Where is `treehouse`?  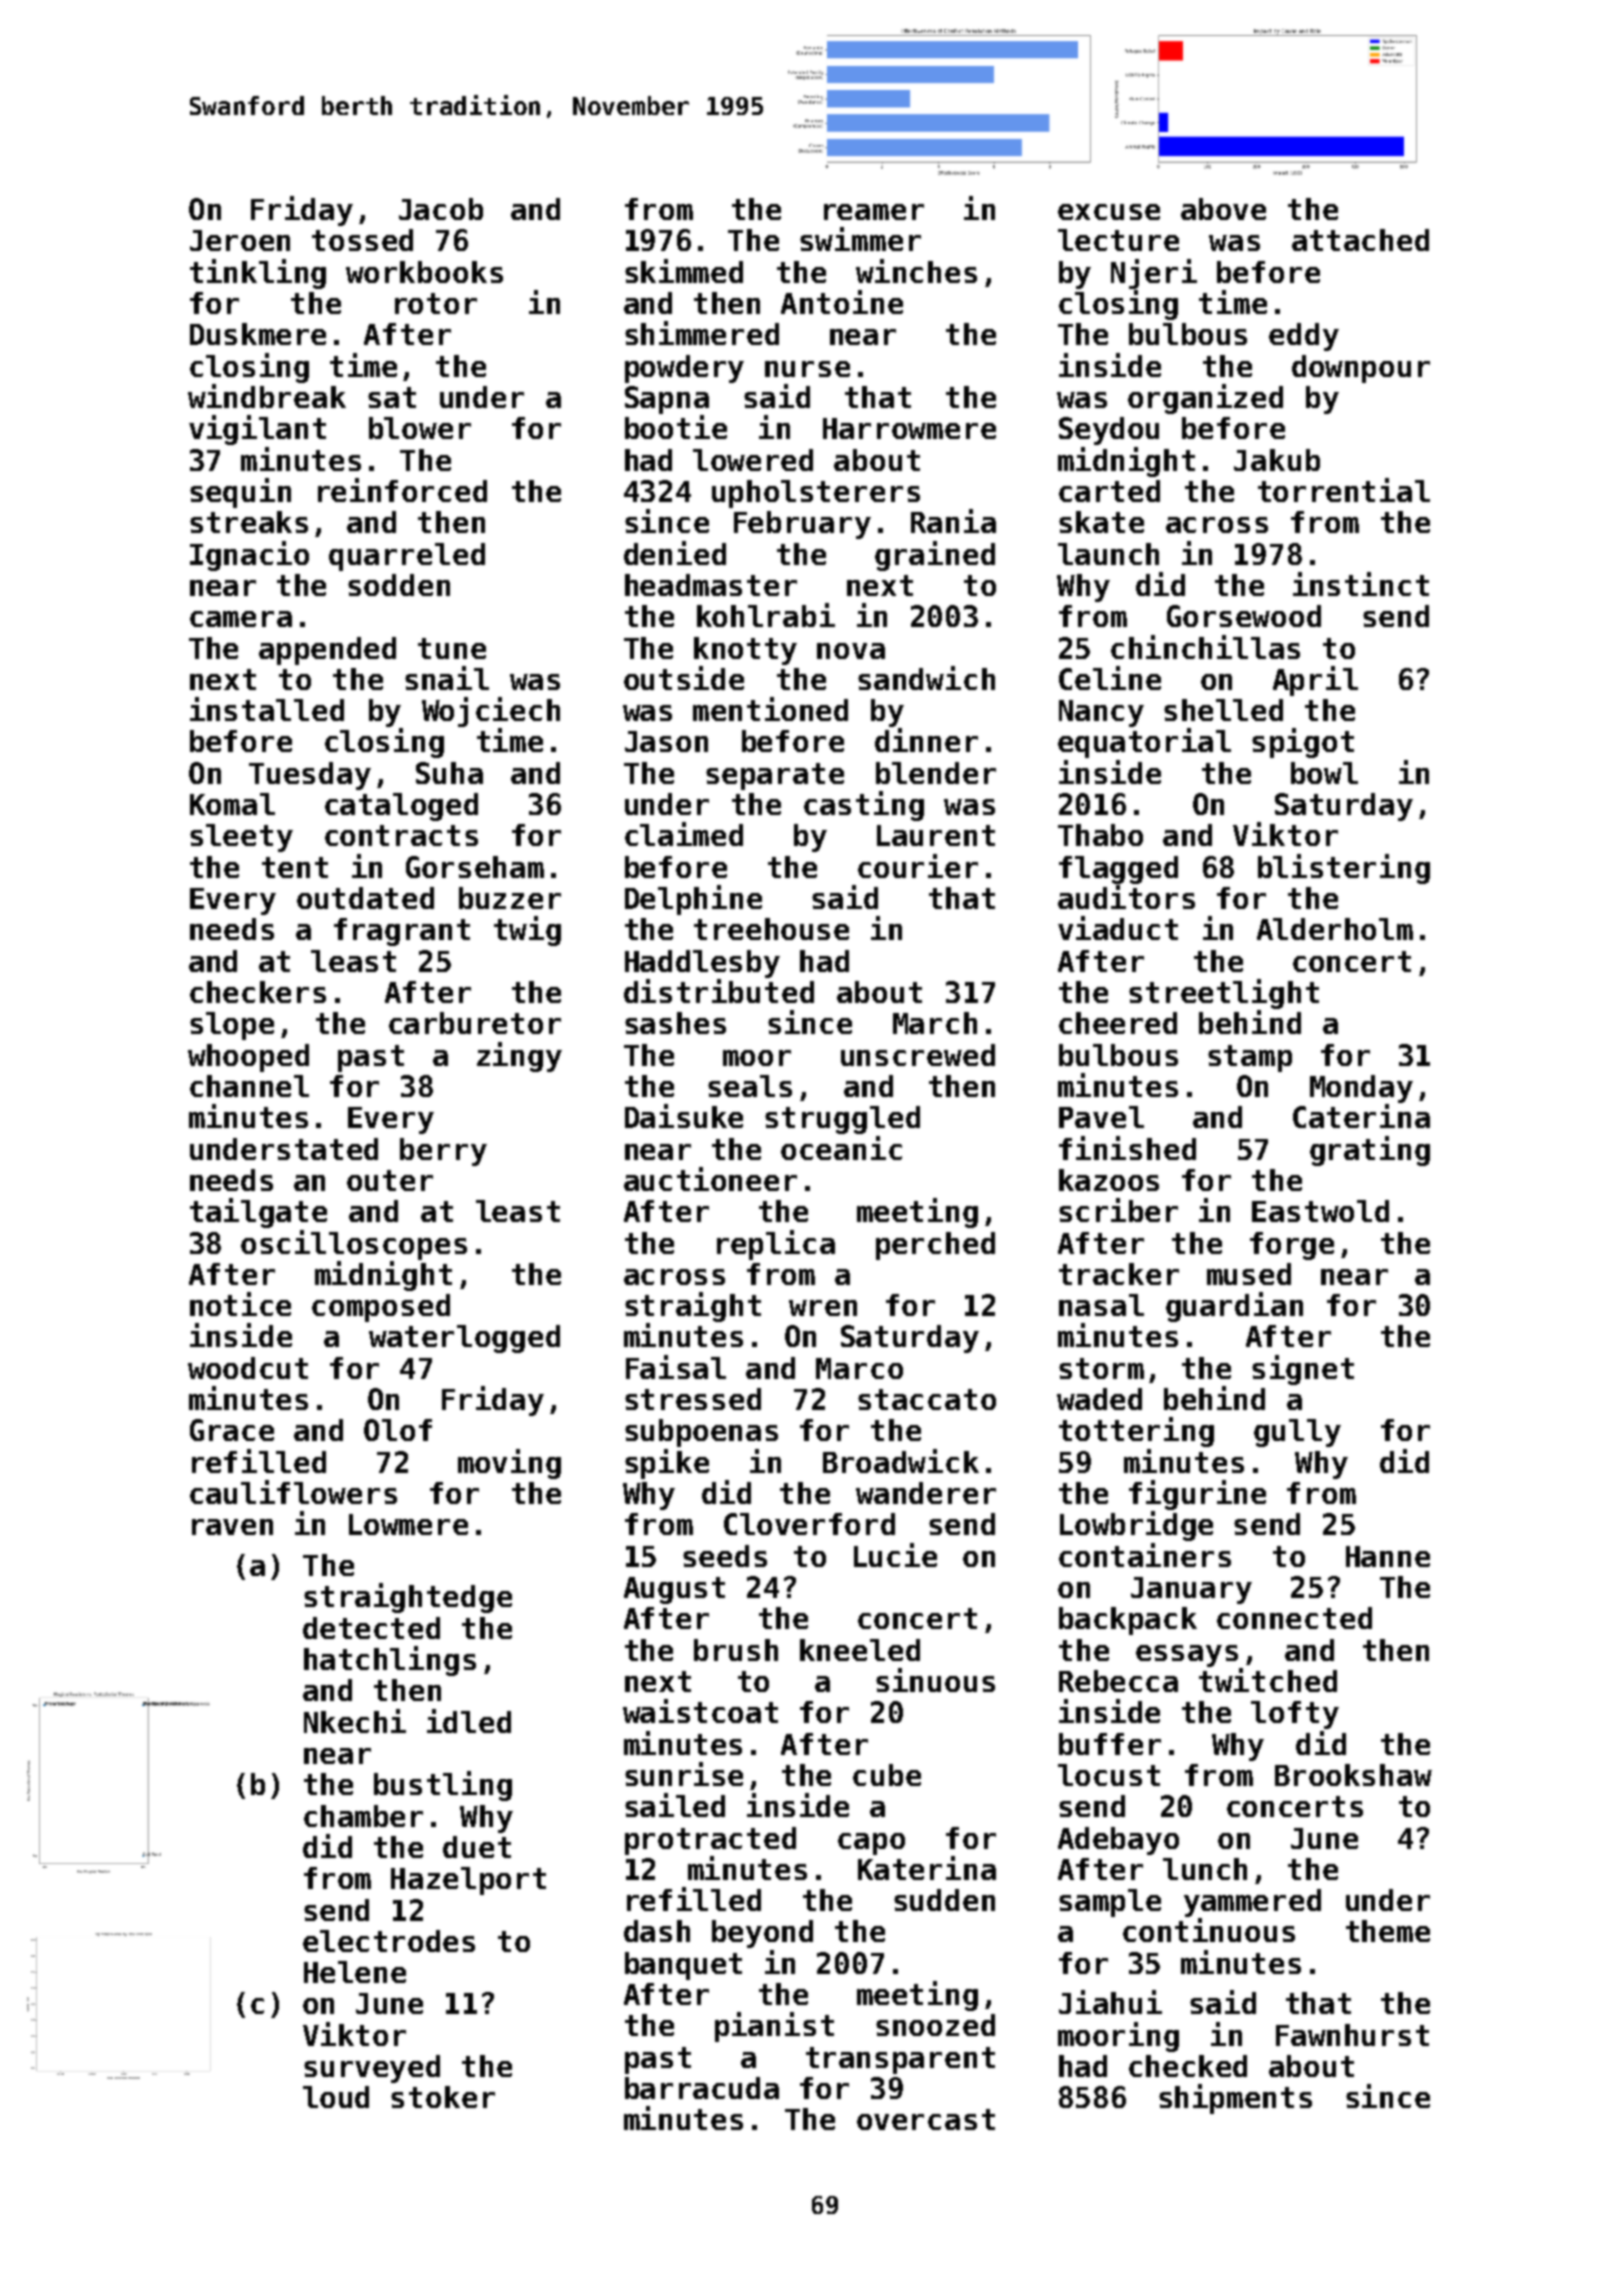
treehouse is located at coordinates (771, 929).
